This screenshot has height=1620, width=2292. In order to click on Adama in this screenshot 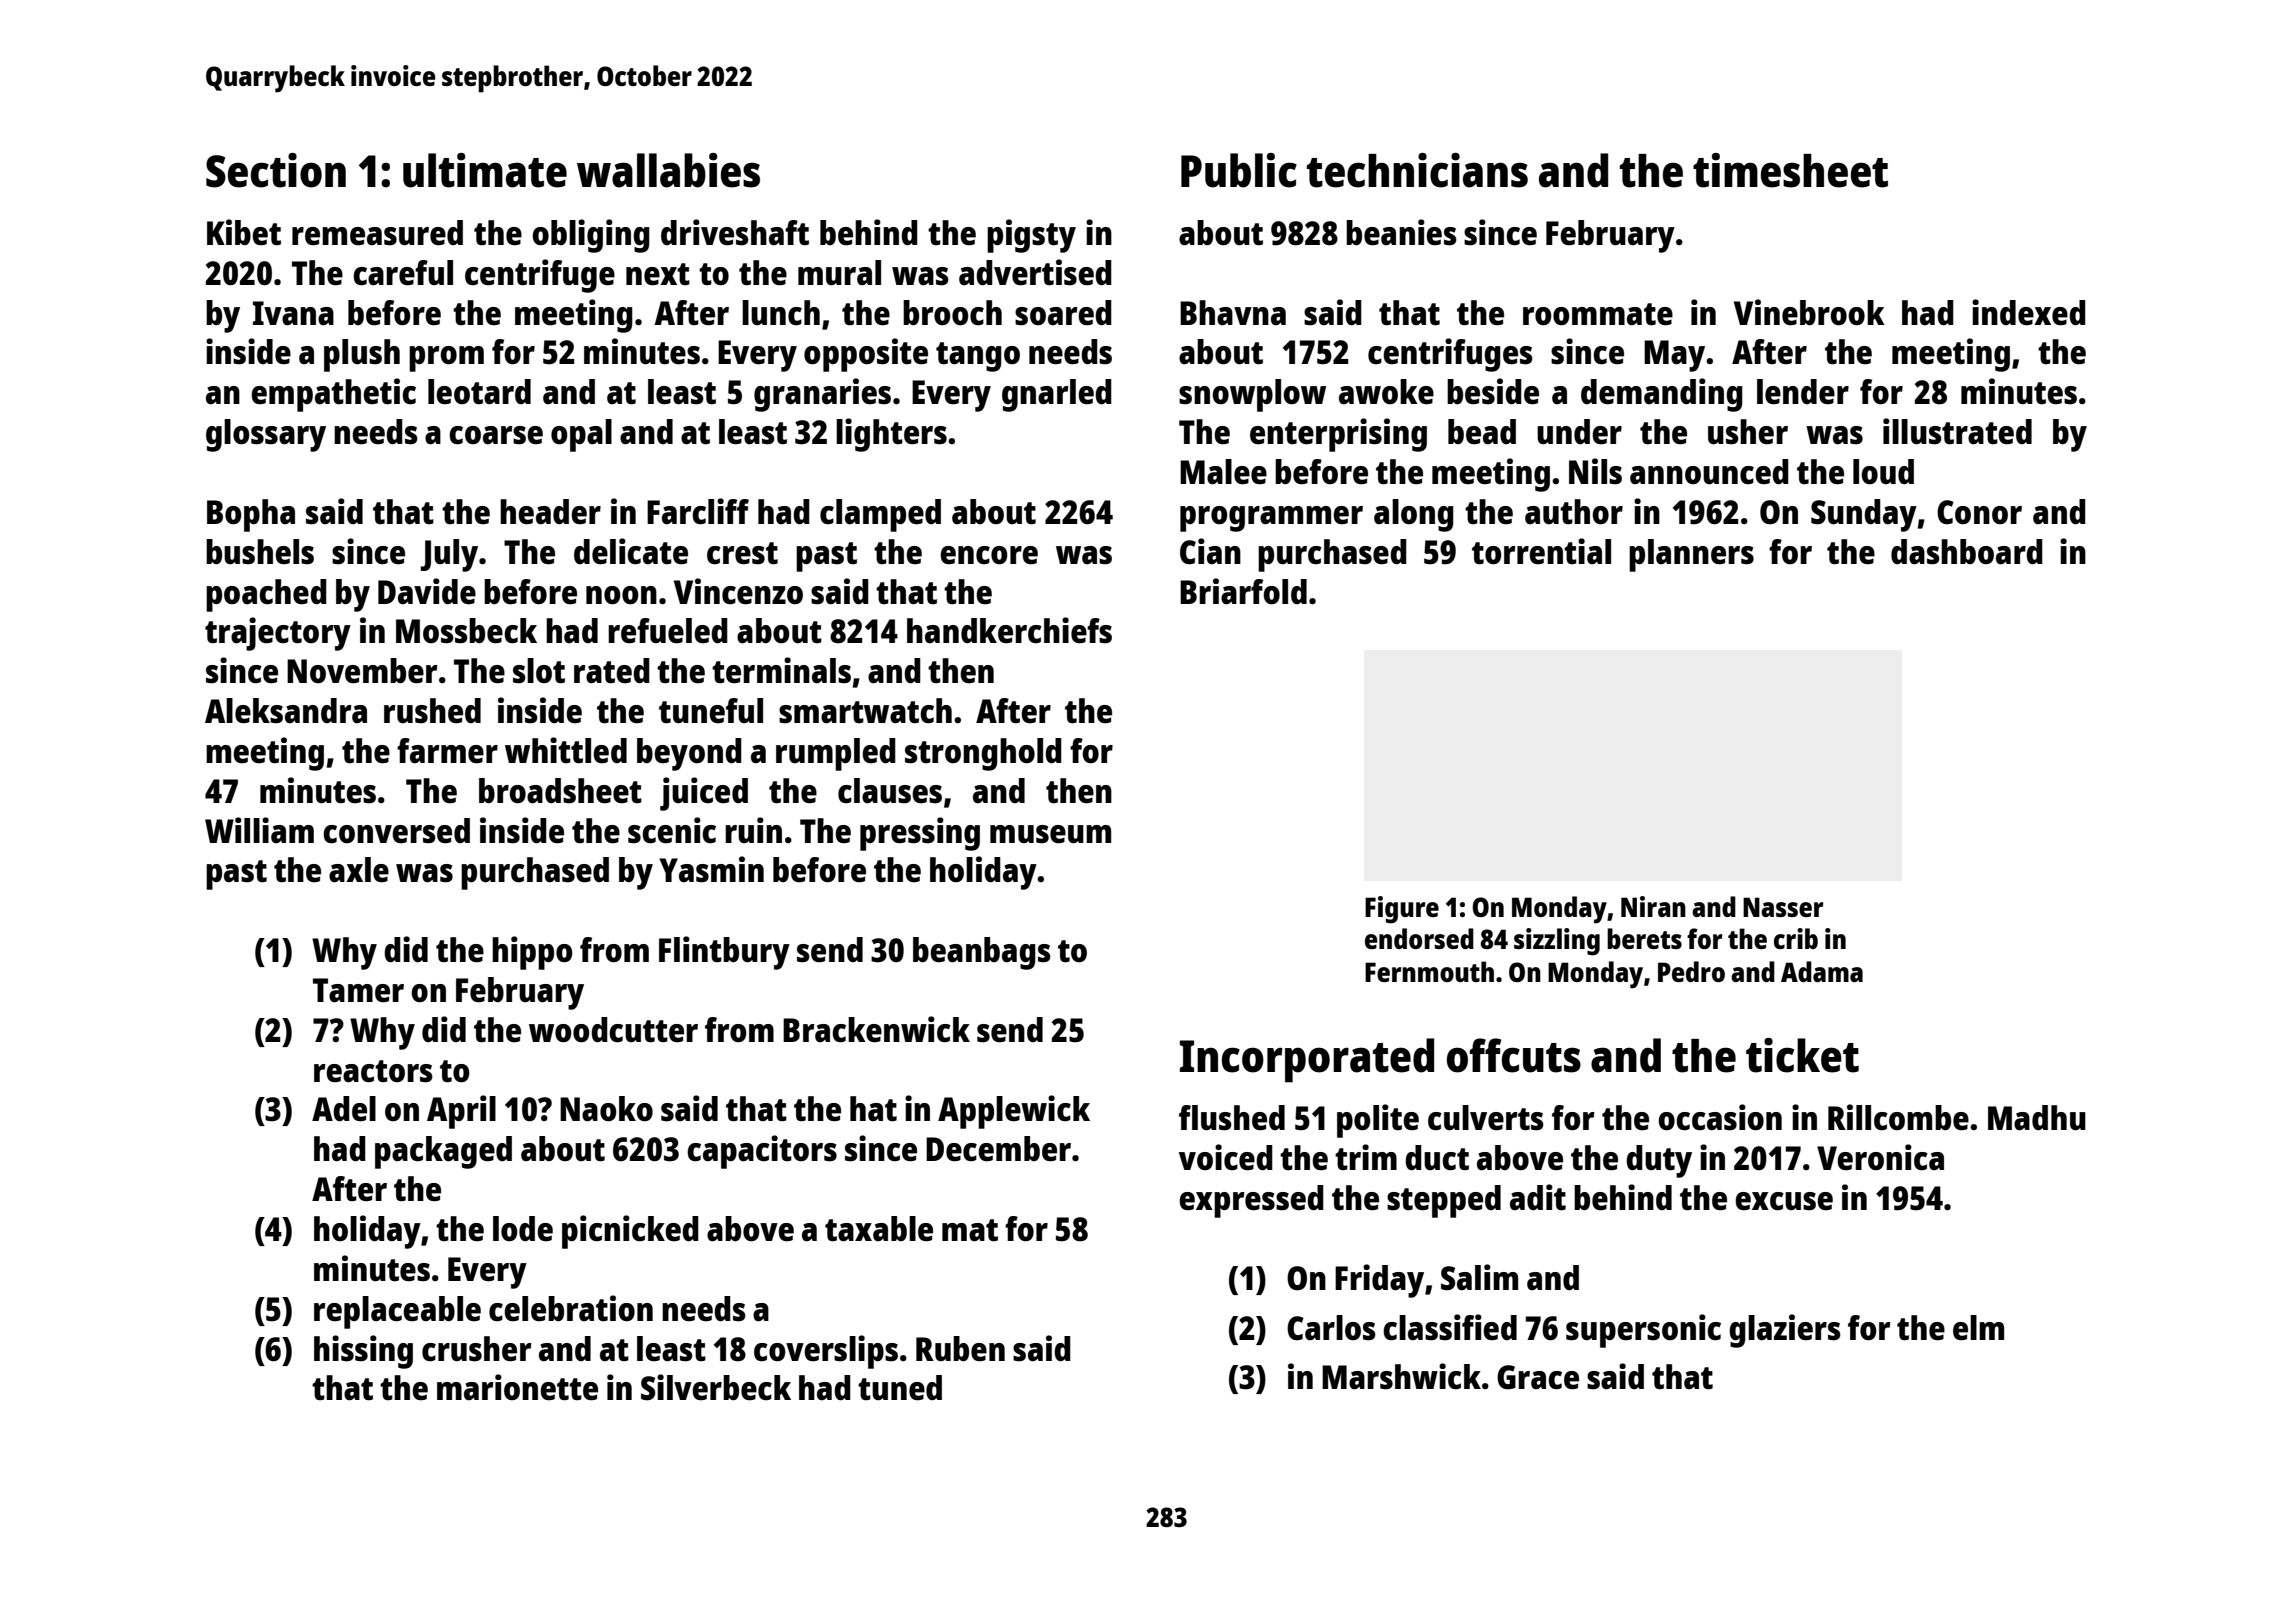, I will do `click(1822, 971)`.
